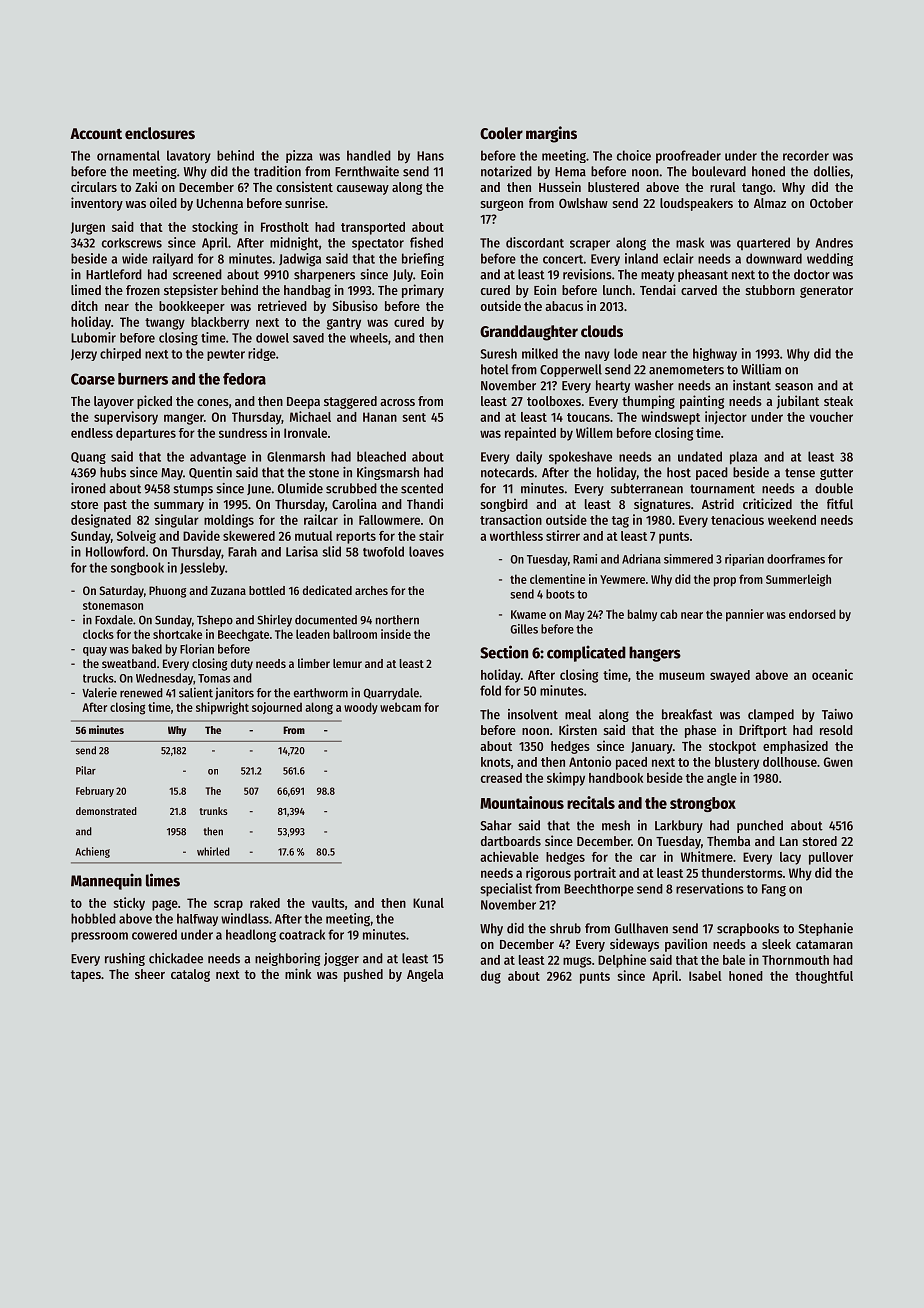 The height and width of the screenshot is (1308, 924). I want to click on ornamental, so click(128, 155).
